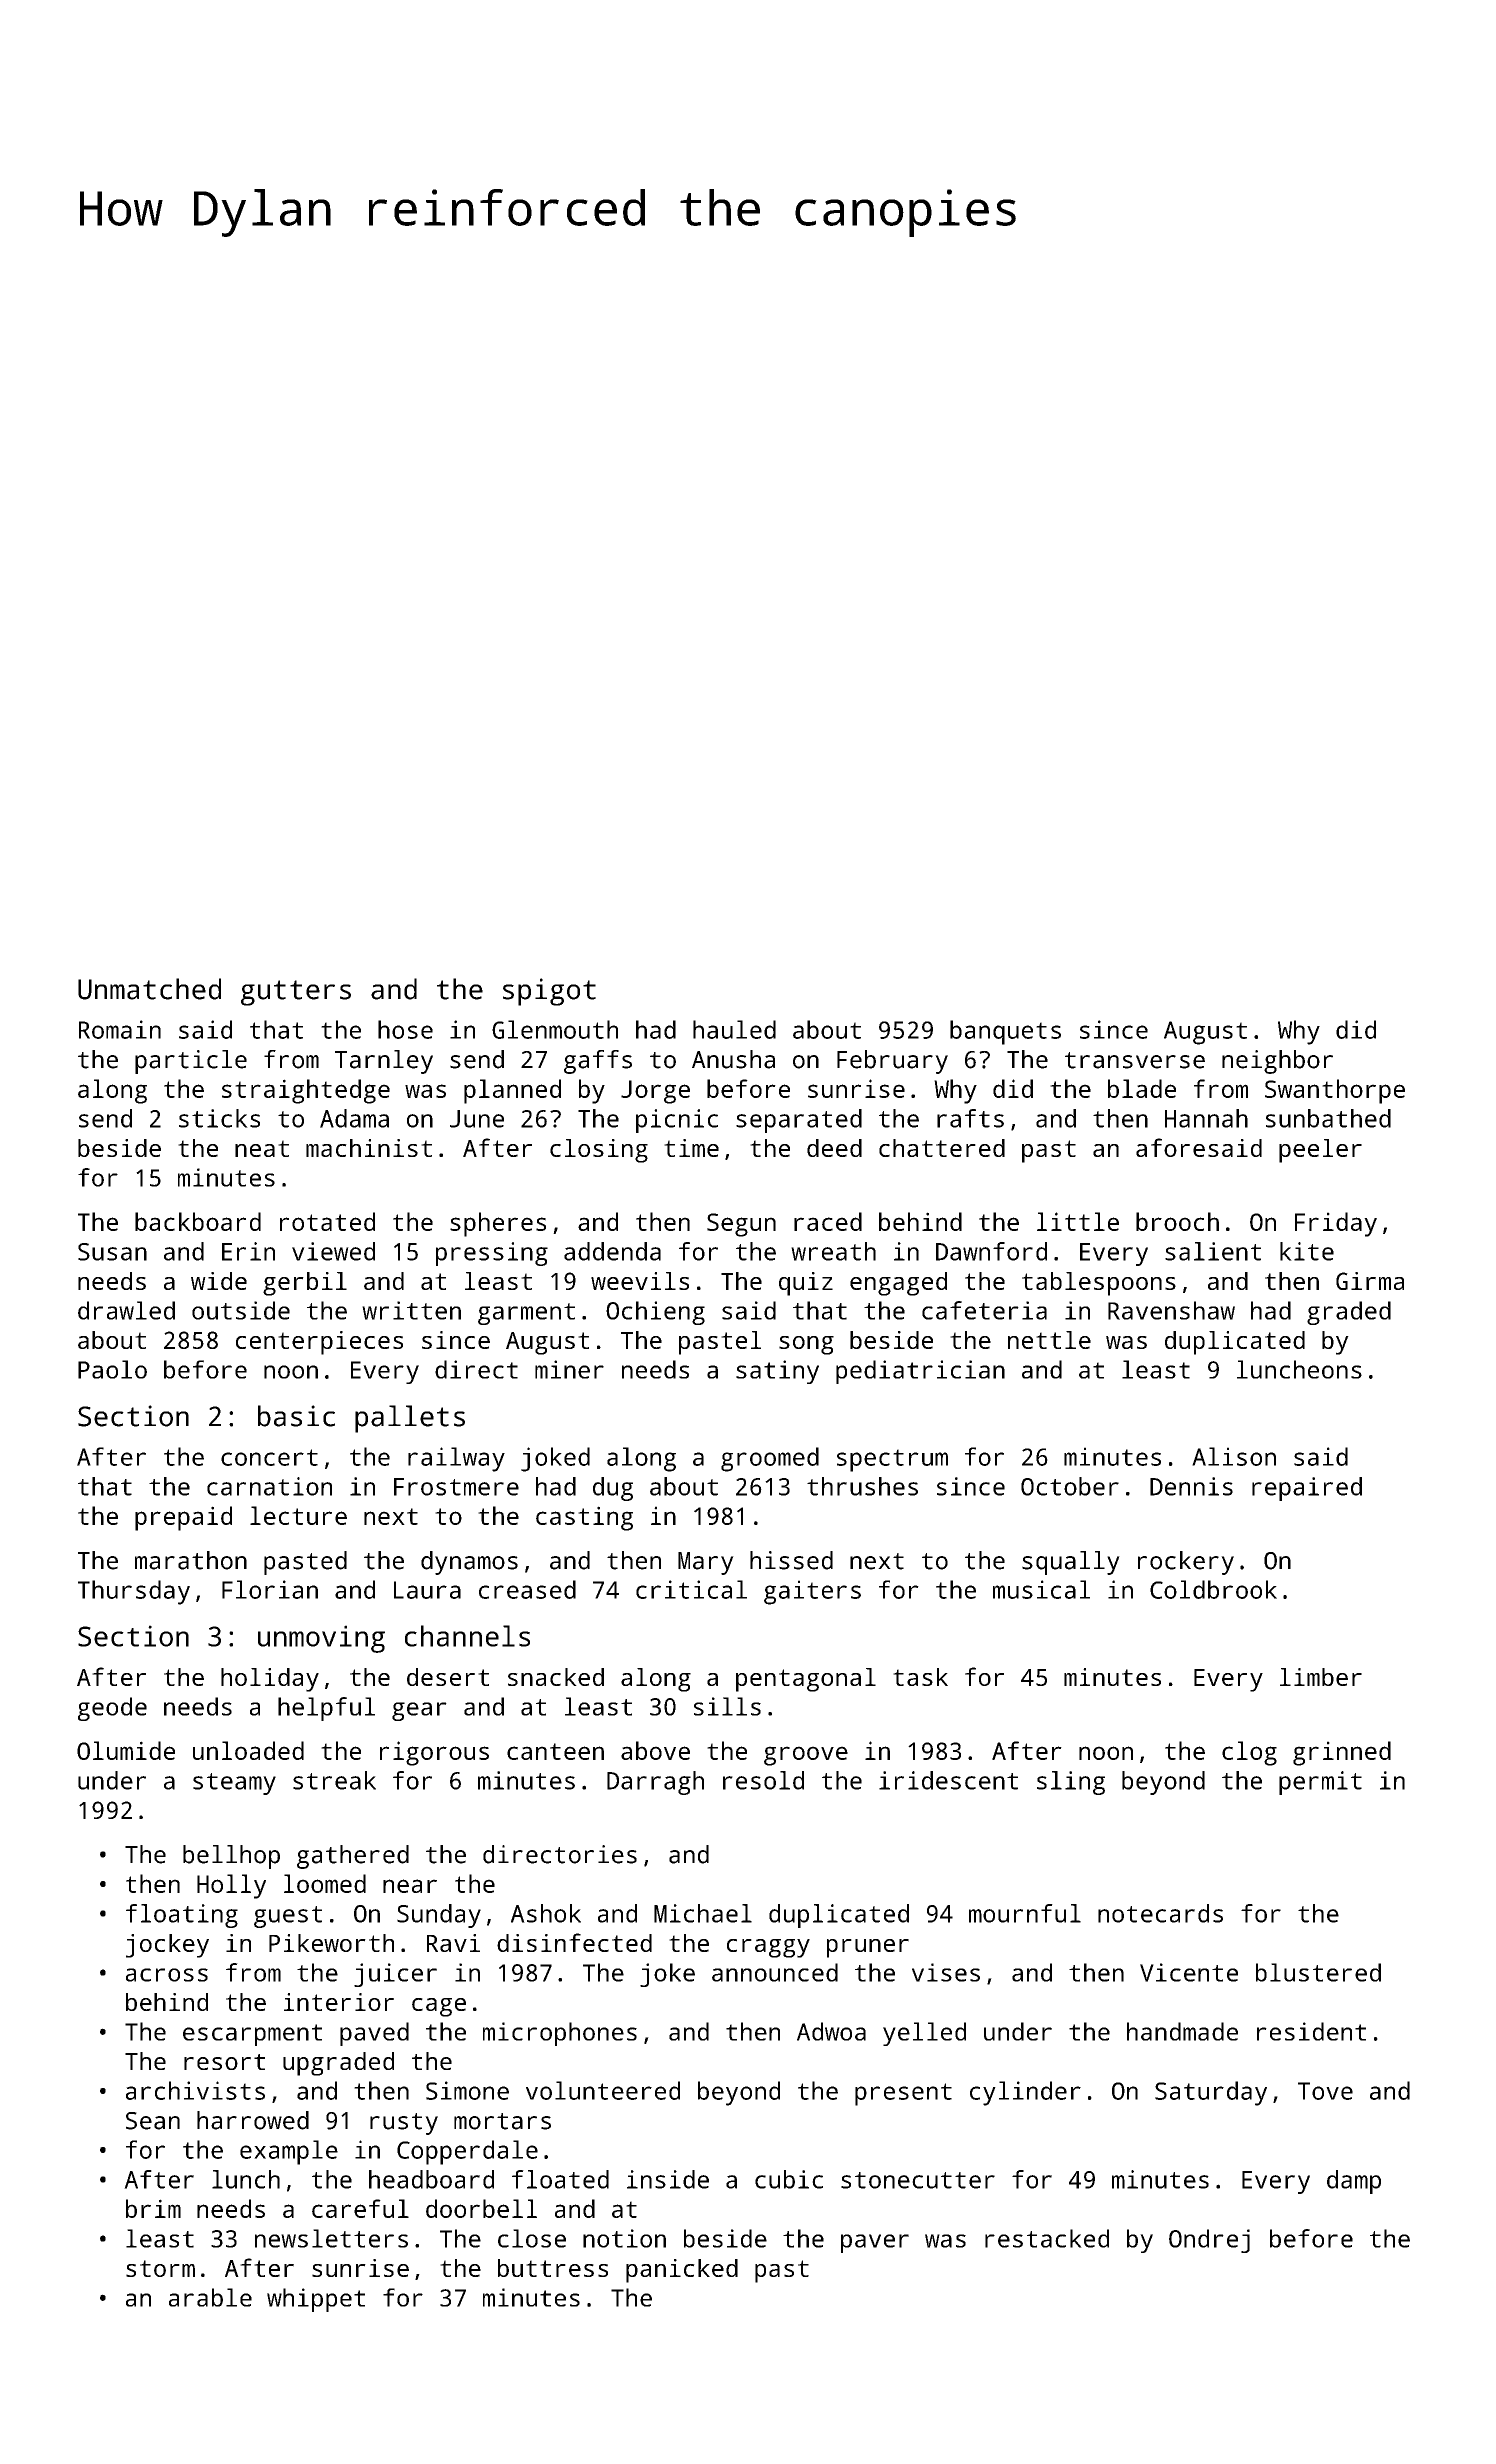 The image size is (1496, 2464). What do you see at coordinates (875, 2243) in the screenshot?
I see `paver` at bounding box center [875, 2243].
